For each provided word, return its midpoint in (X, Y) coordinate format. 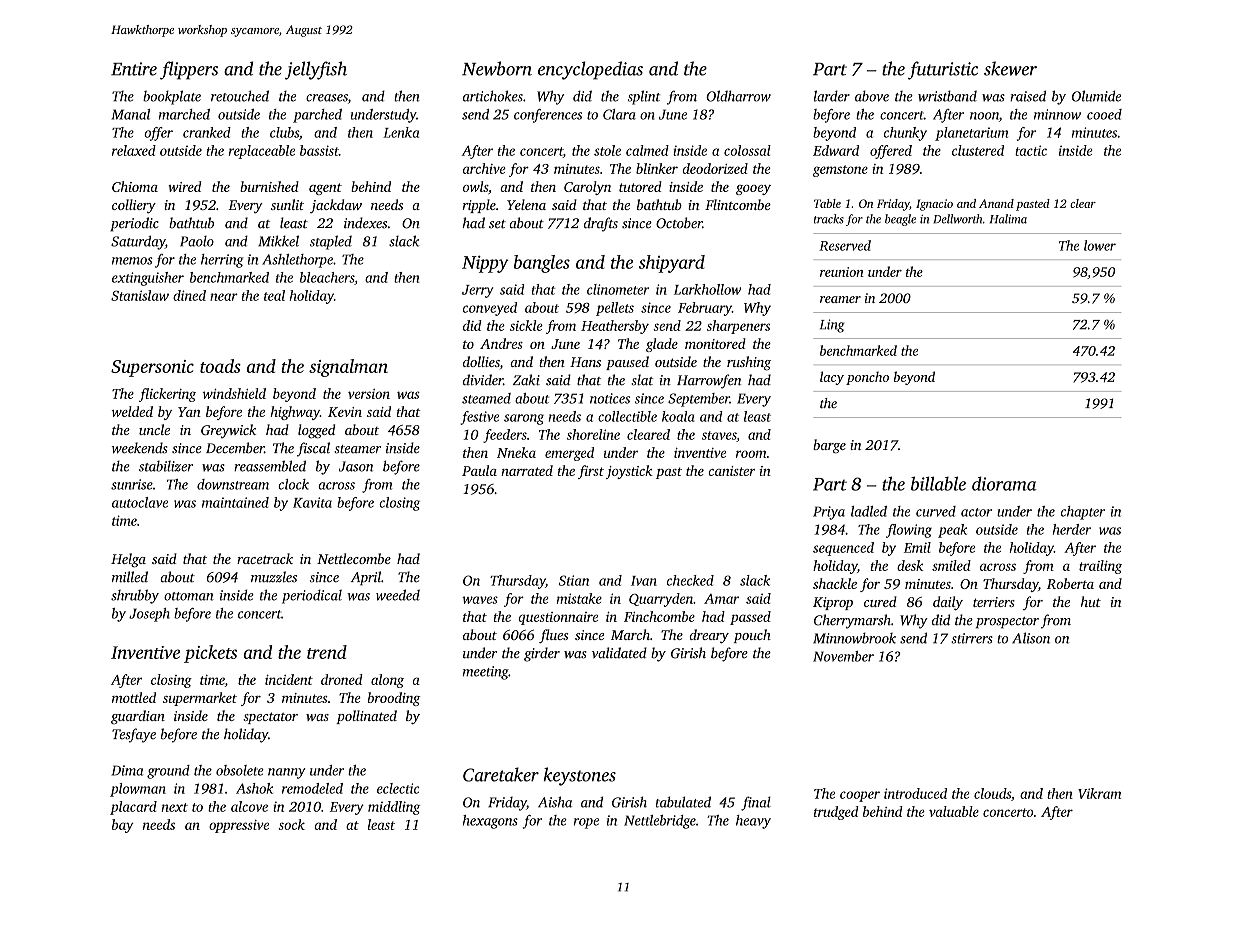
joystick (629, 472)
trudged (836, 813)
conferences (548, 116)
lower (1100, 245)
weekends (140, 448)
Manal (130, 114)
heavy (753, 822)
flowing (909, 531)
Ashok (254, 788)
